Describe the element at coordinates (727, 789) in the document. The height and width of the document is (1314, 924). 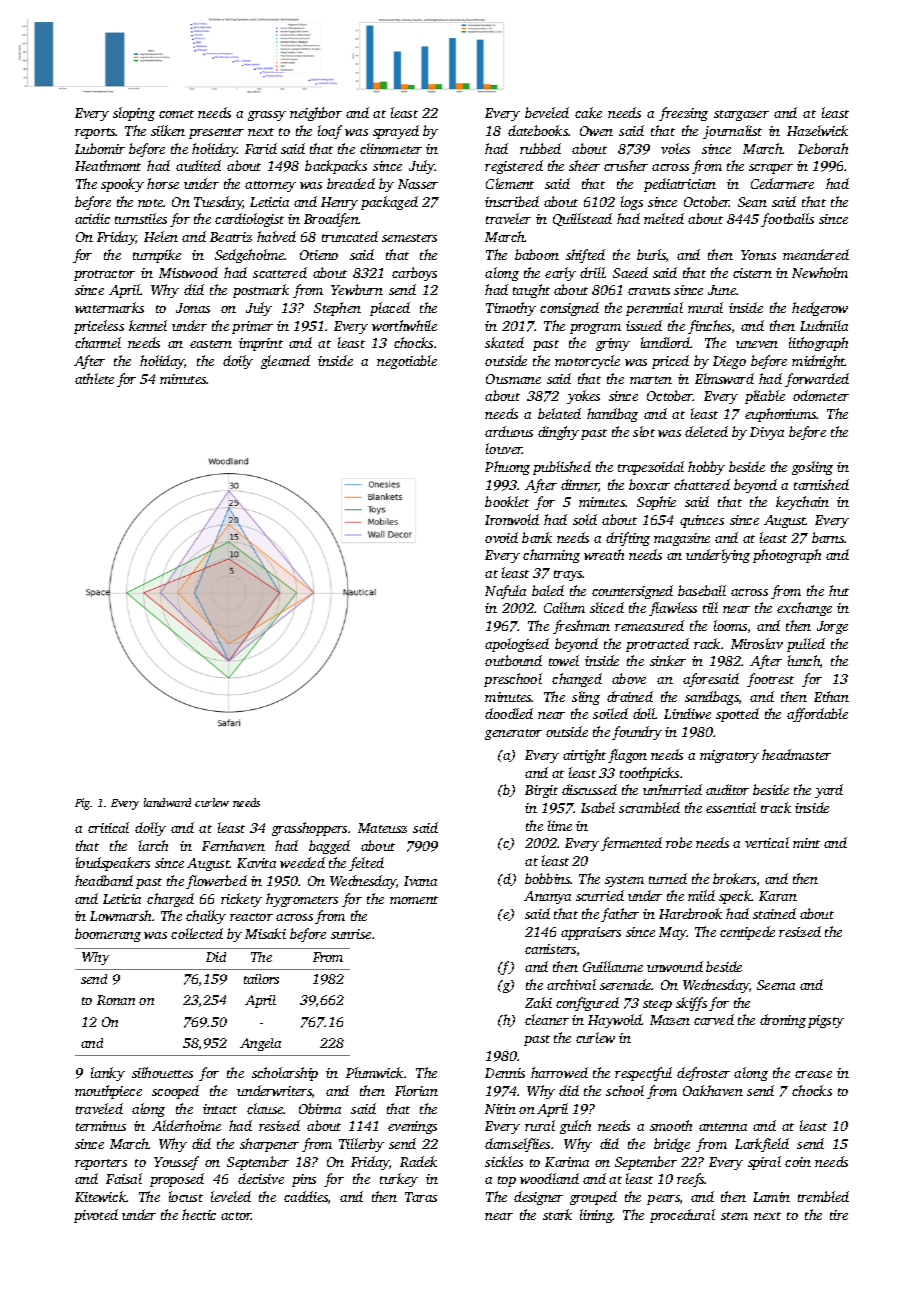
I see `auditor` at that location.
